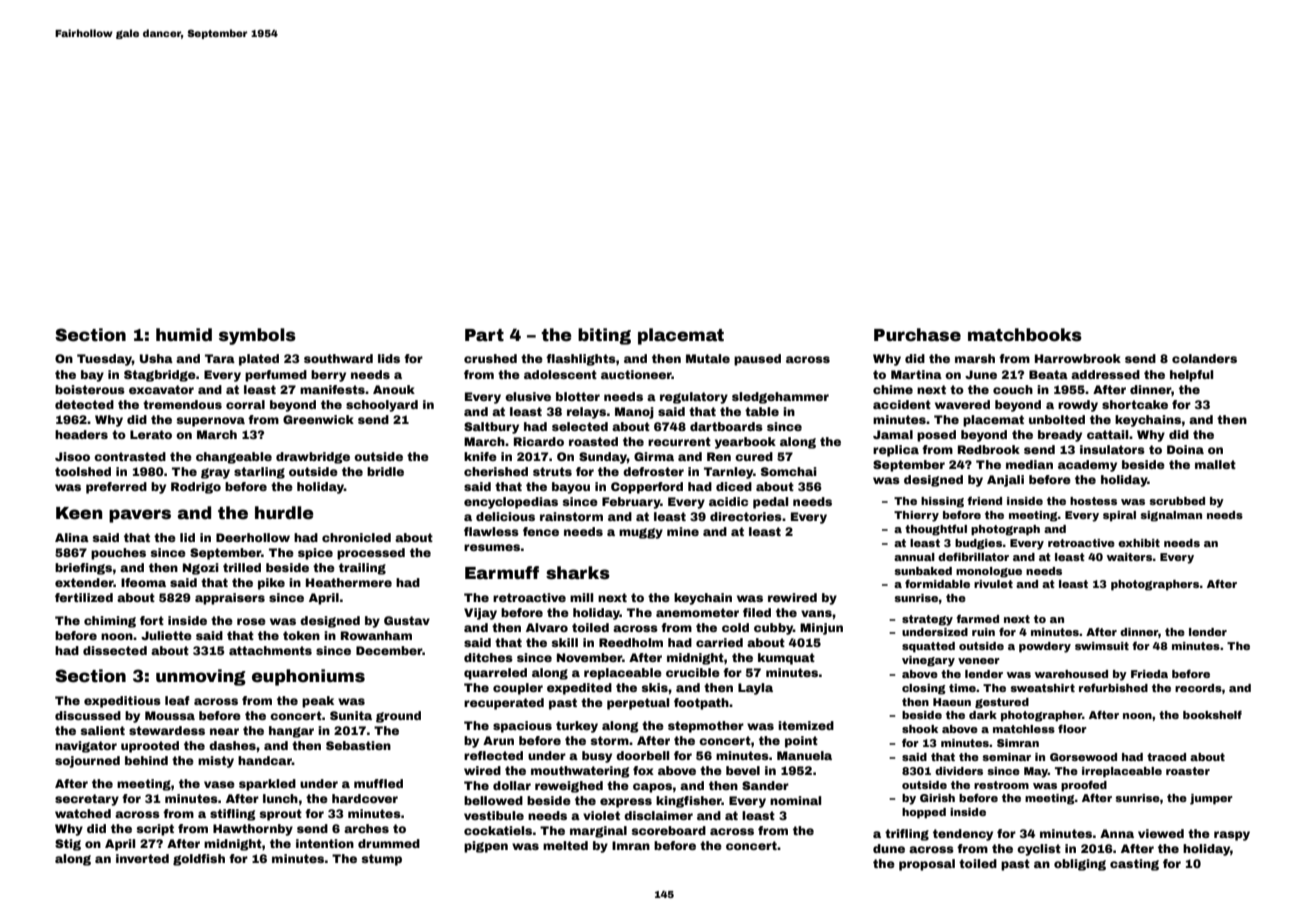 The width and height of the document is (1308, 924). I want to click on symbols, so click(257, 336).
